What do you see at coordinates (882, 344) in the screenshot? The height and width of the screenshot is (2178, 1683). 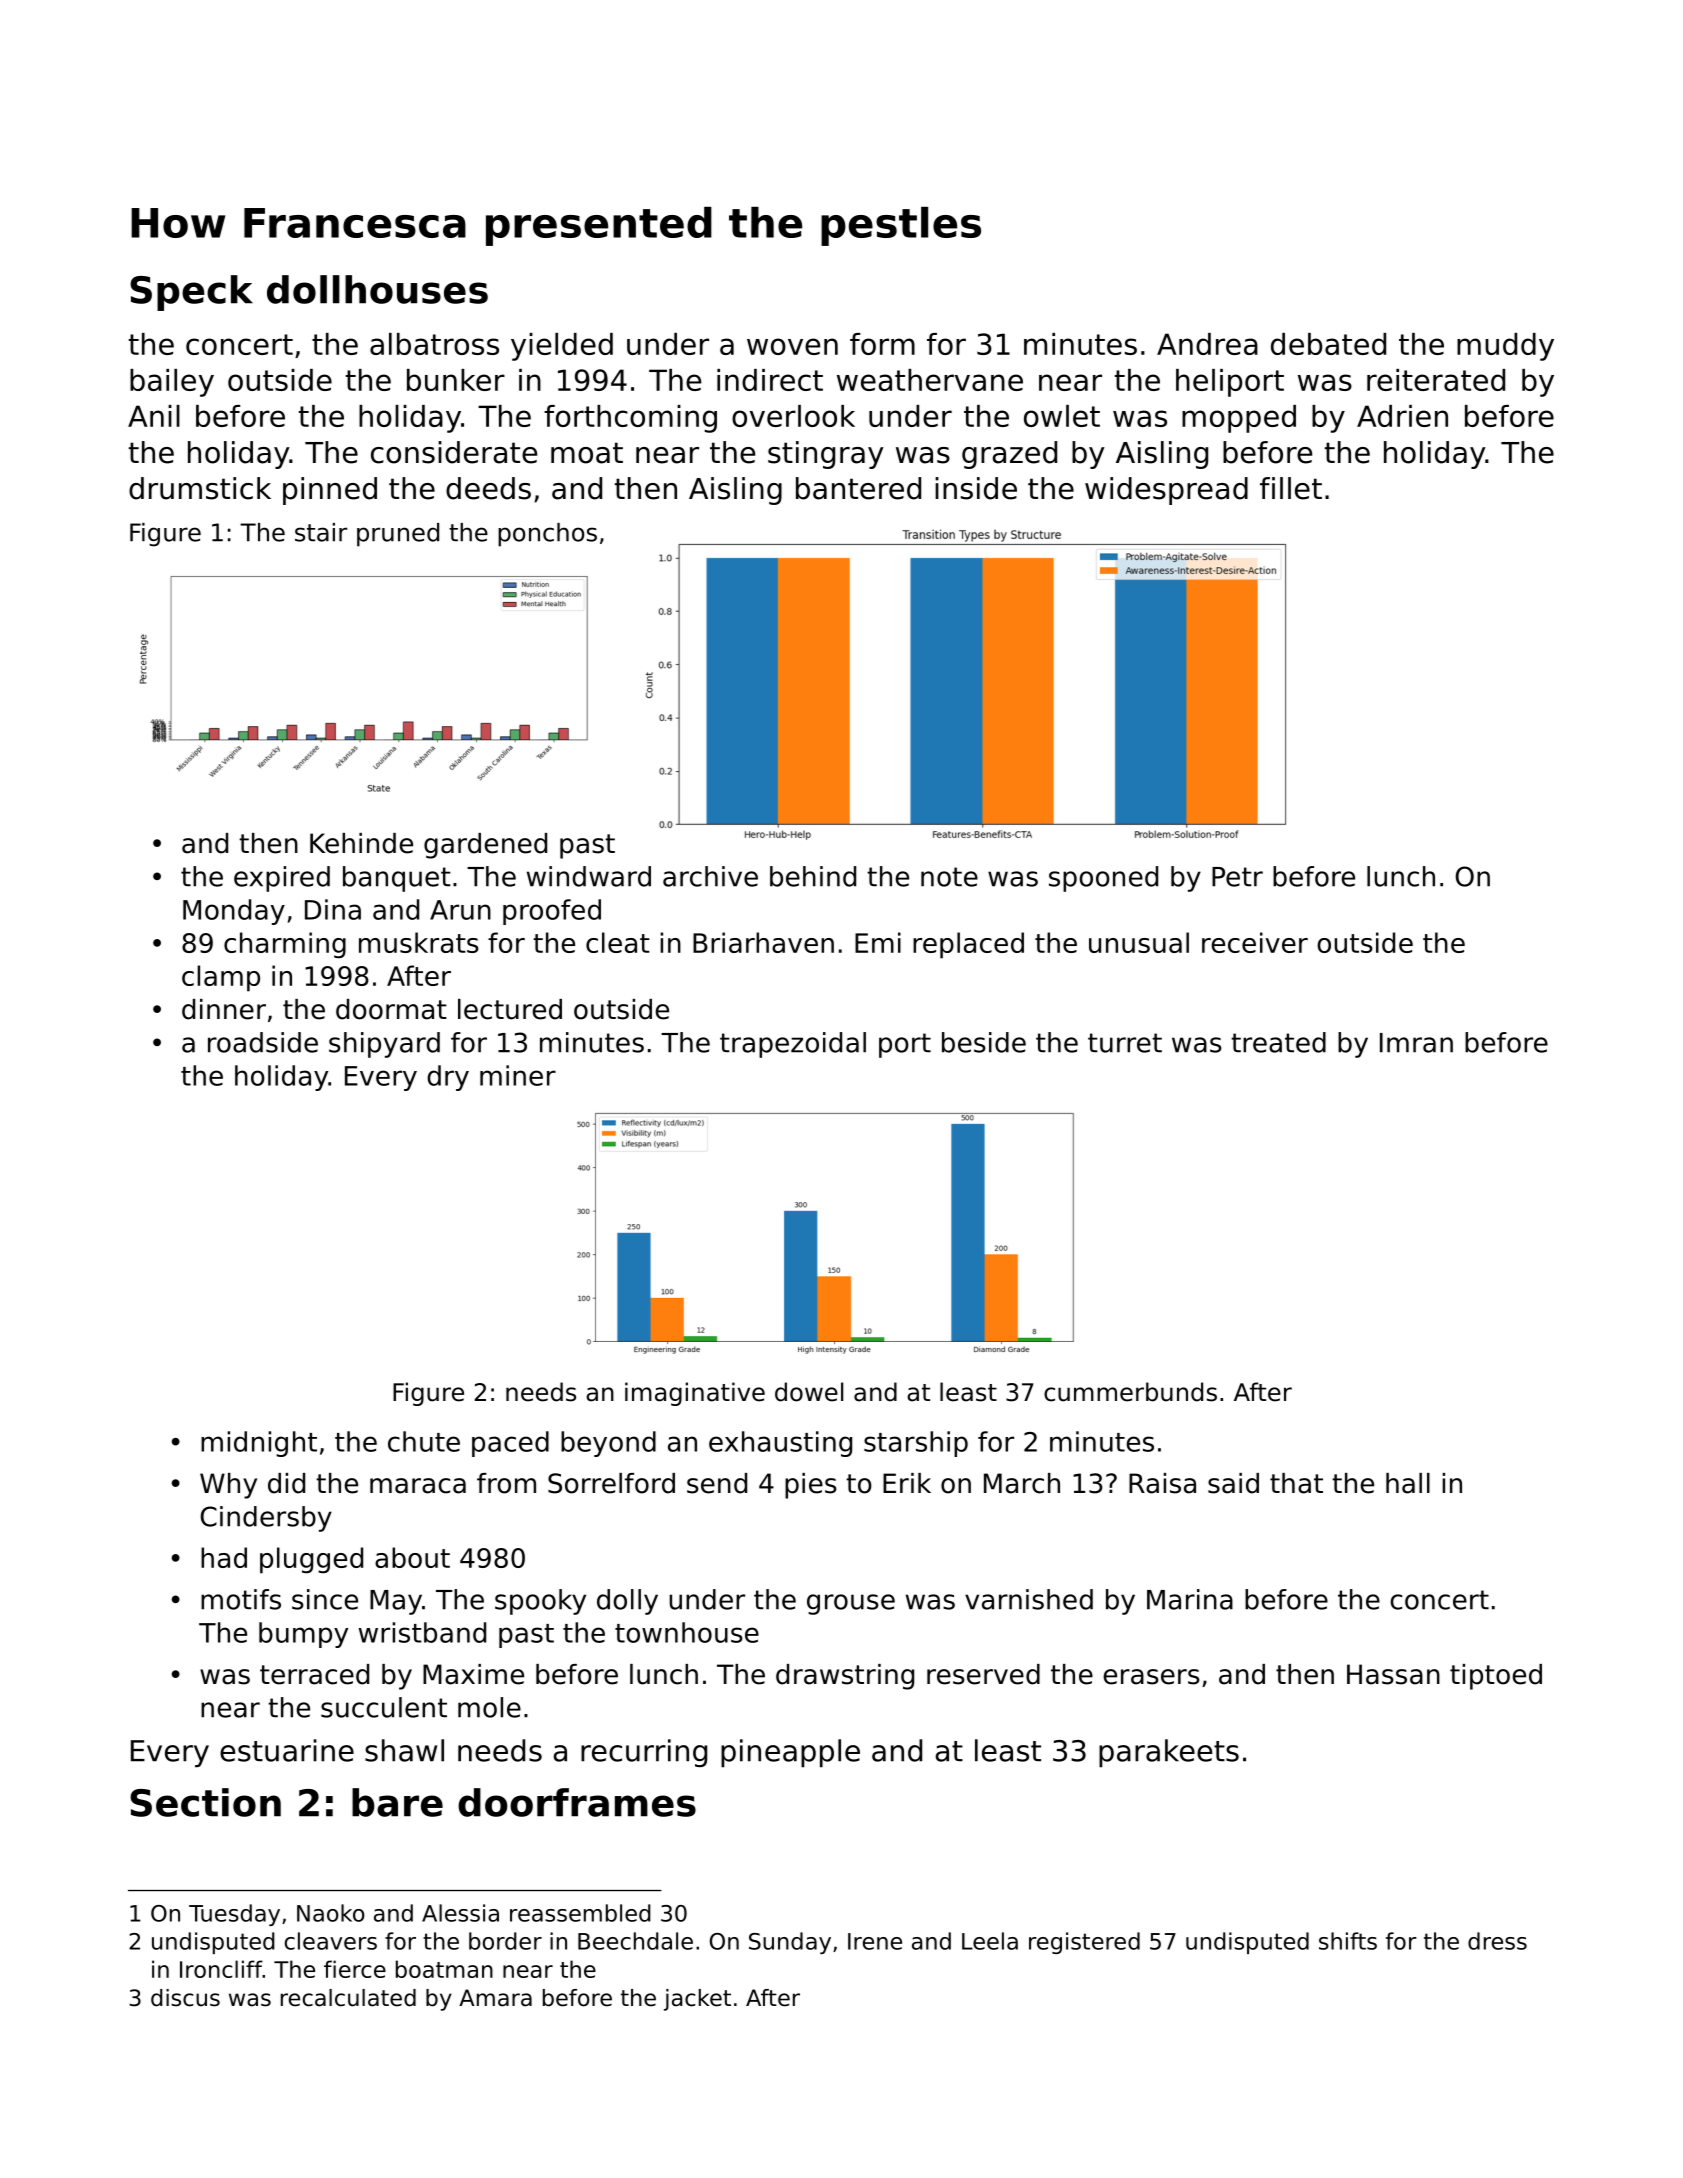 I see `form` at bounding box center [882, 344].
